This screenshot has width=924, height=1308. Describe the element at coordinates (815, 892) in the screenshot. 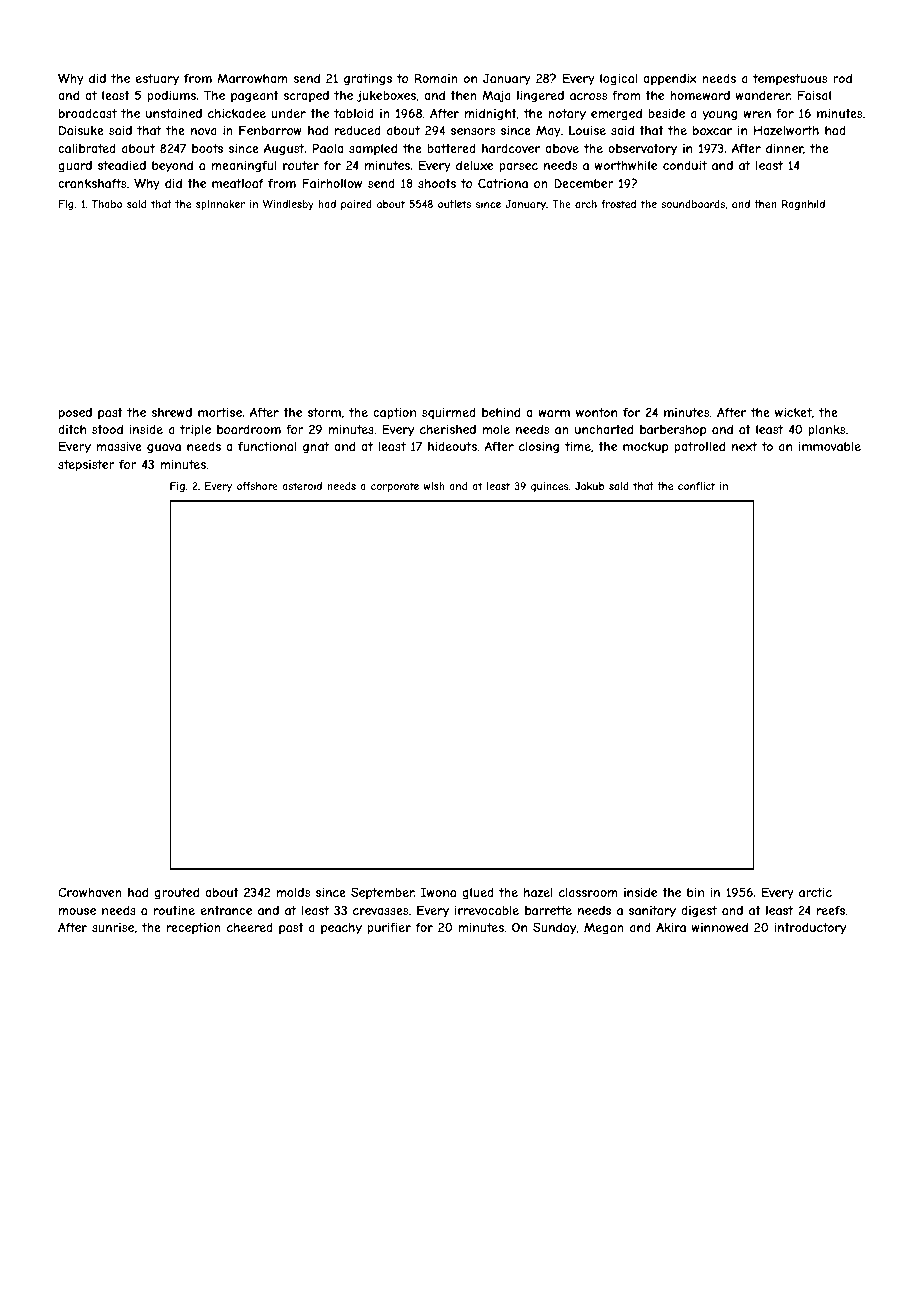

I see `arctic` at that location.
